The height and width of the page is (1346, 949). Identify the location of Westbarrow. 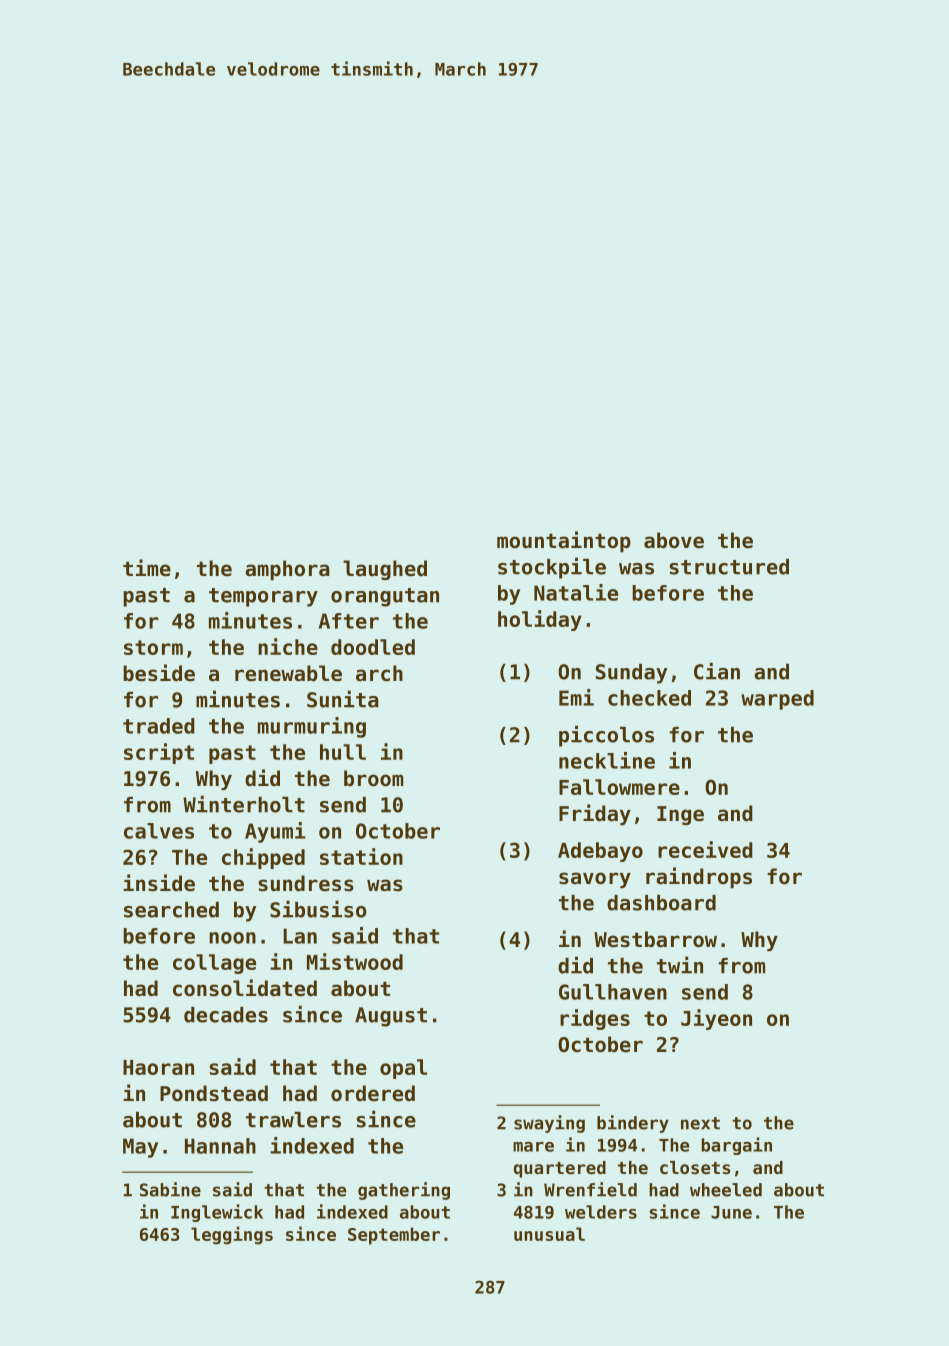
(655, 939).
